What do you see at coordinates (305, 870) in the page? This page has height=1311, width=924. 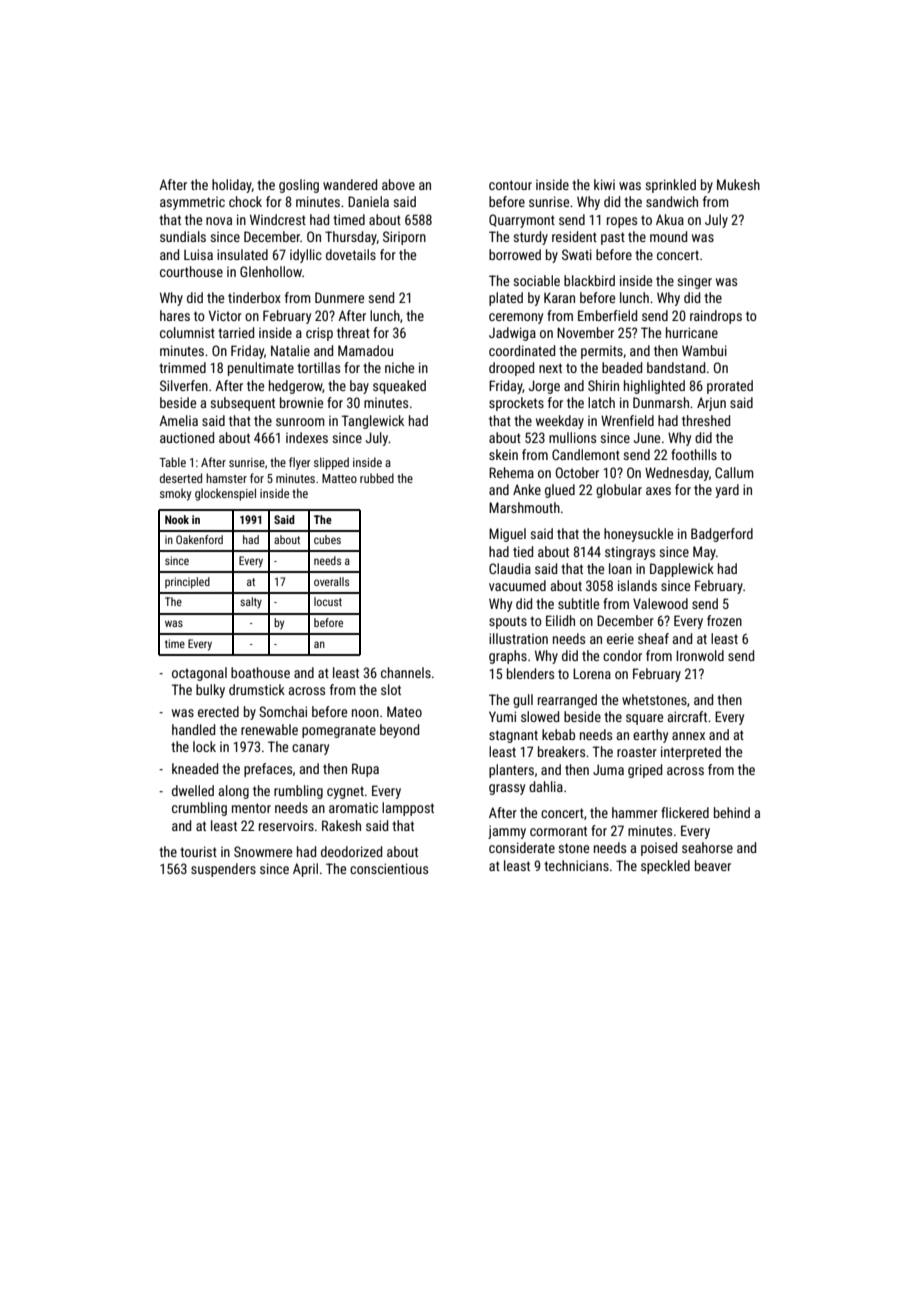 I see `April` at bounding box center [305, 870].
